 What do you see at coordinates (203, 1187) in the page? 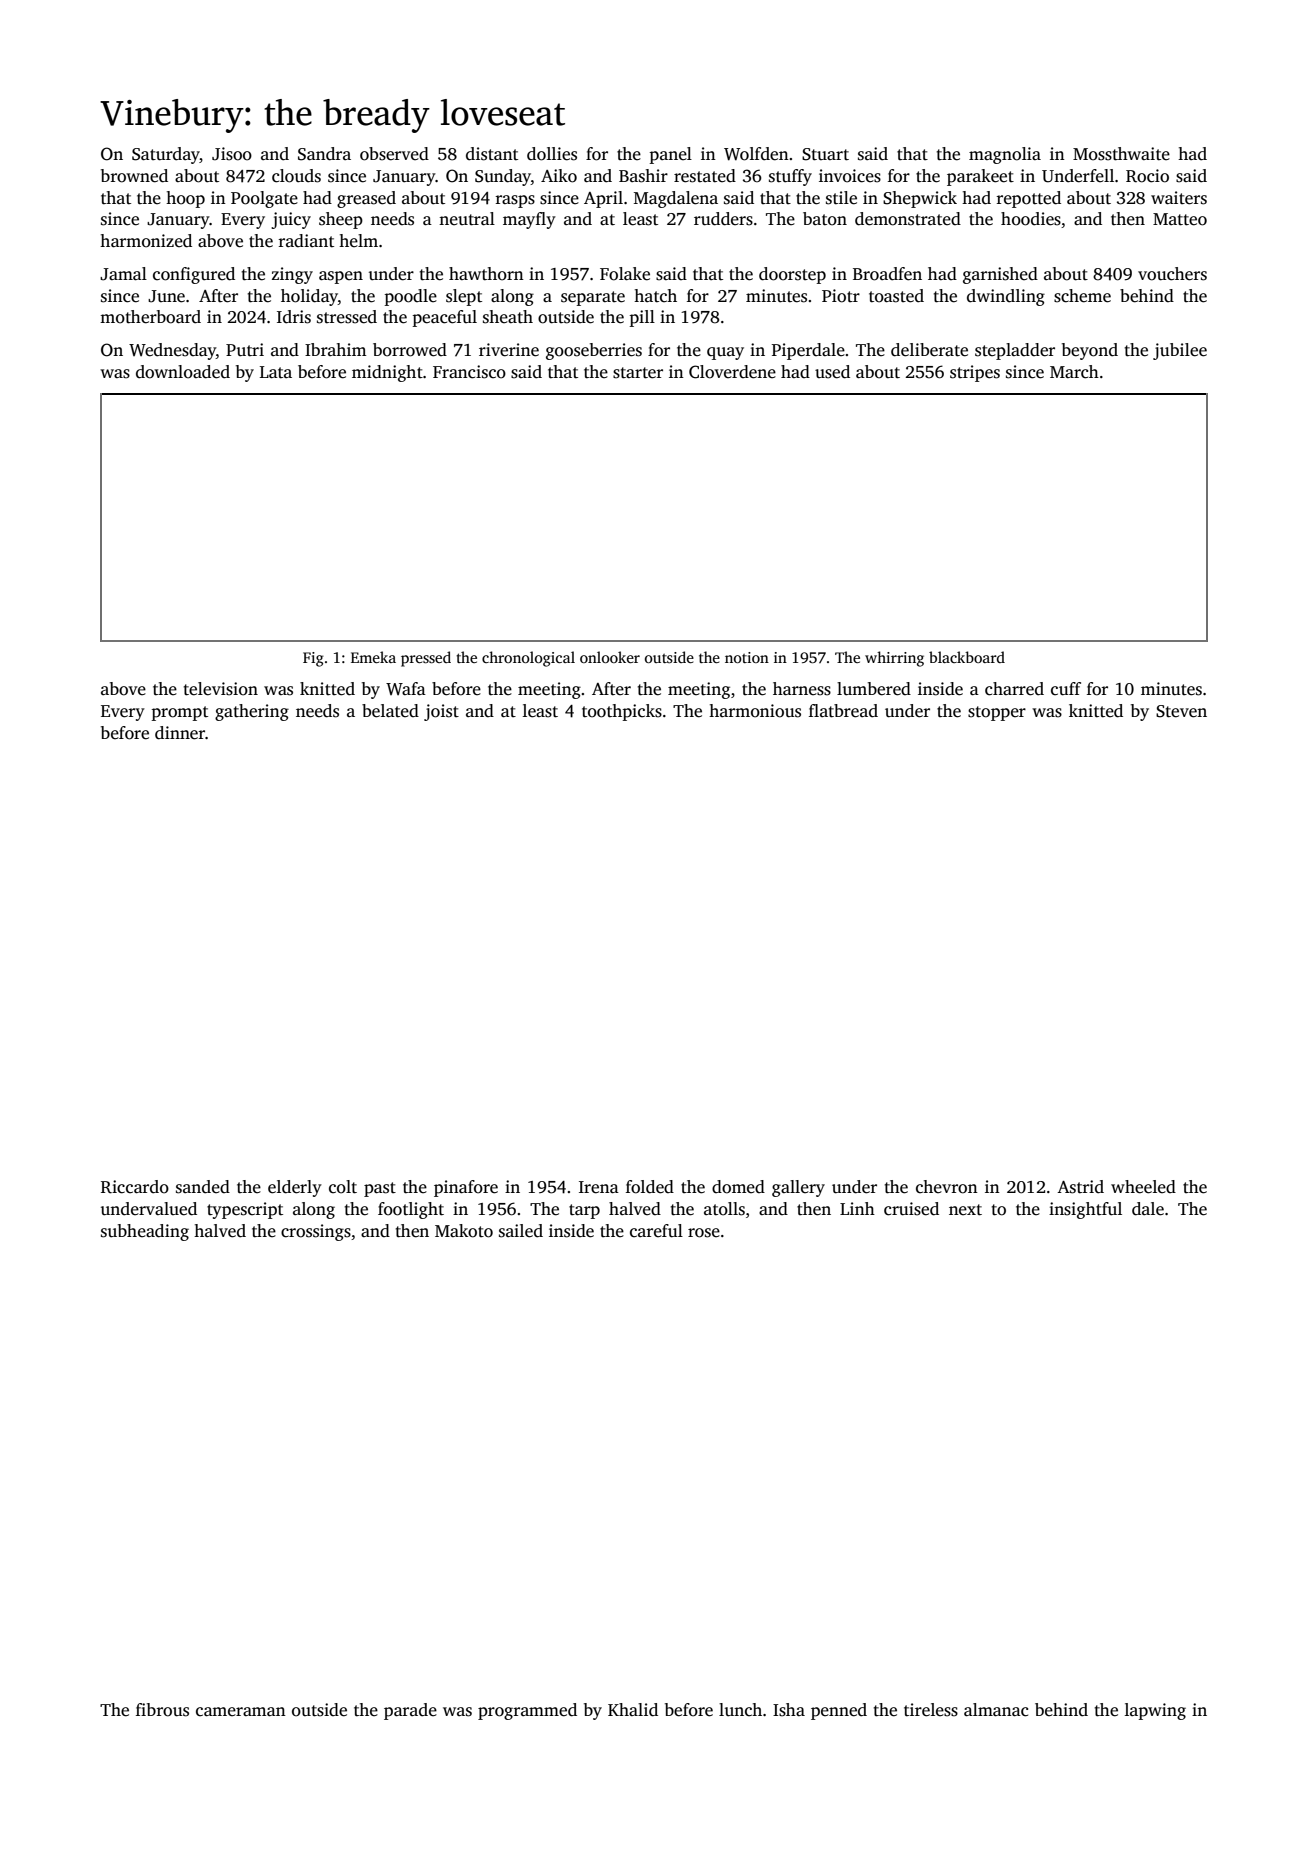
I see `sanded` at bounding box center [203, 1187].
